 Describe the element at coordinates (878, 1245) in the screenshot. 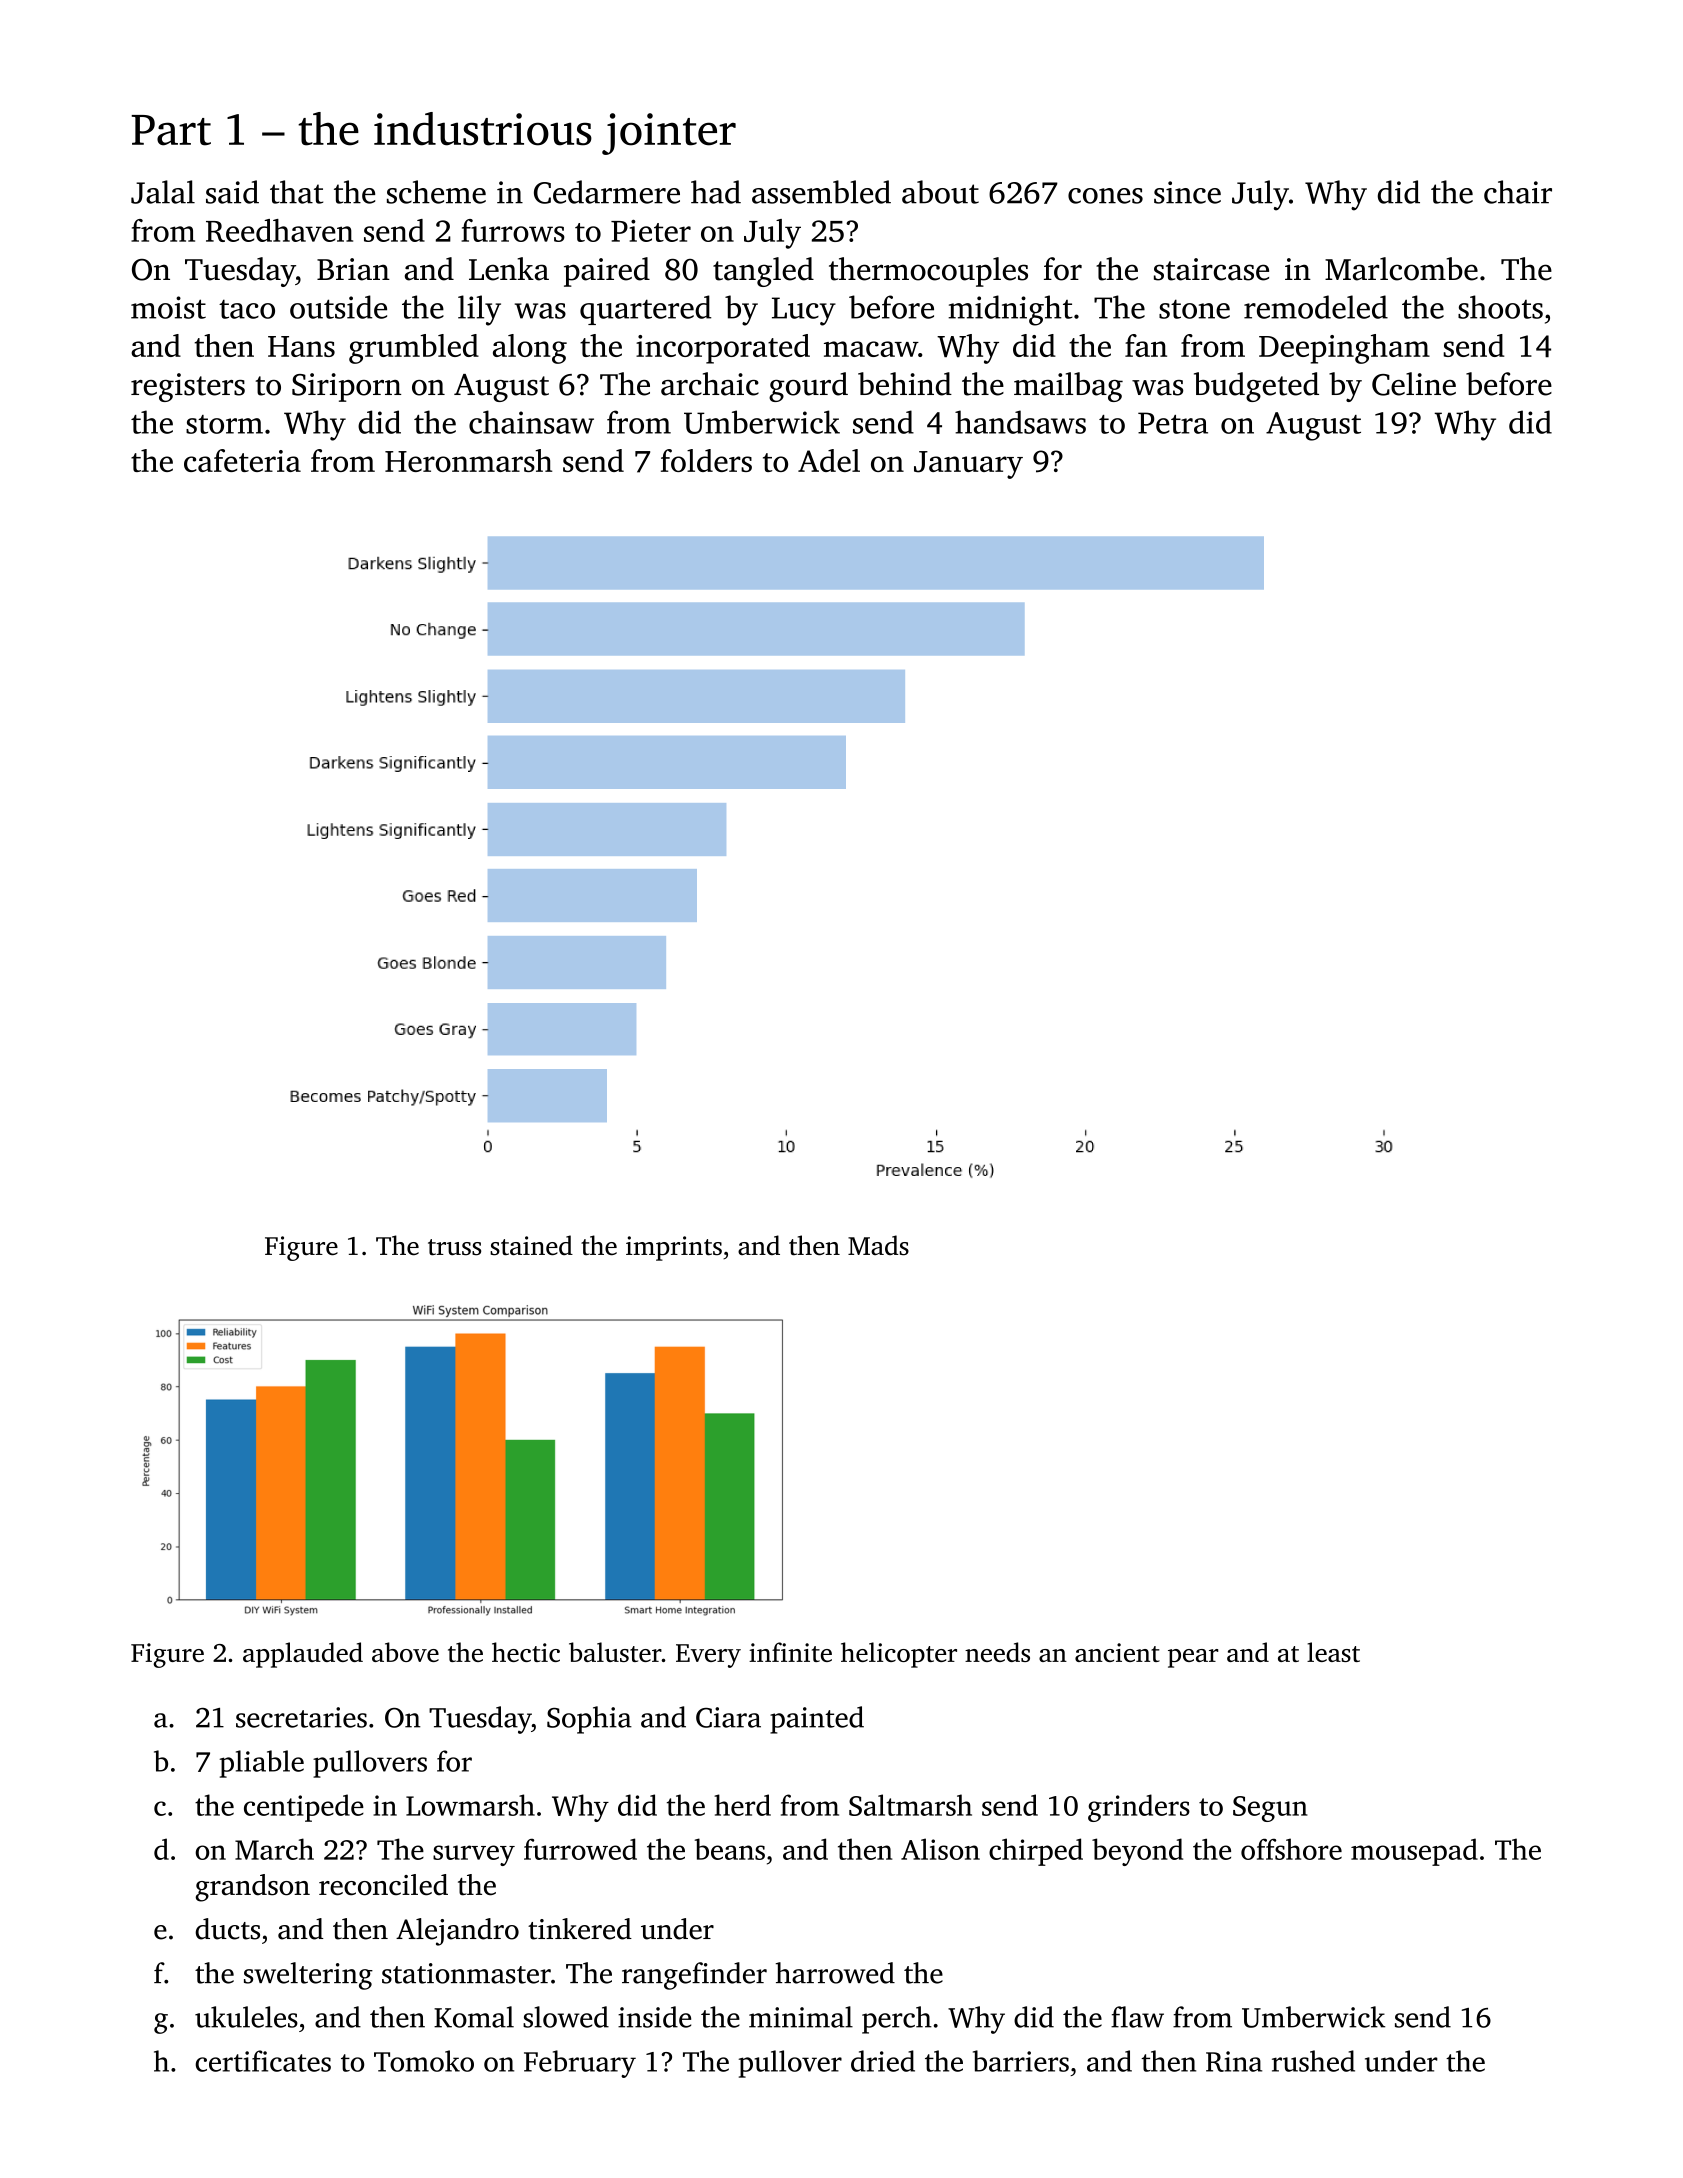

I see `Mads` at that location.
